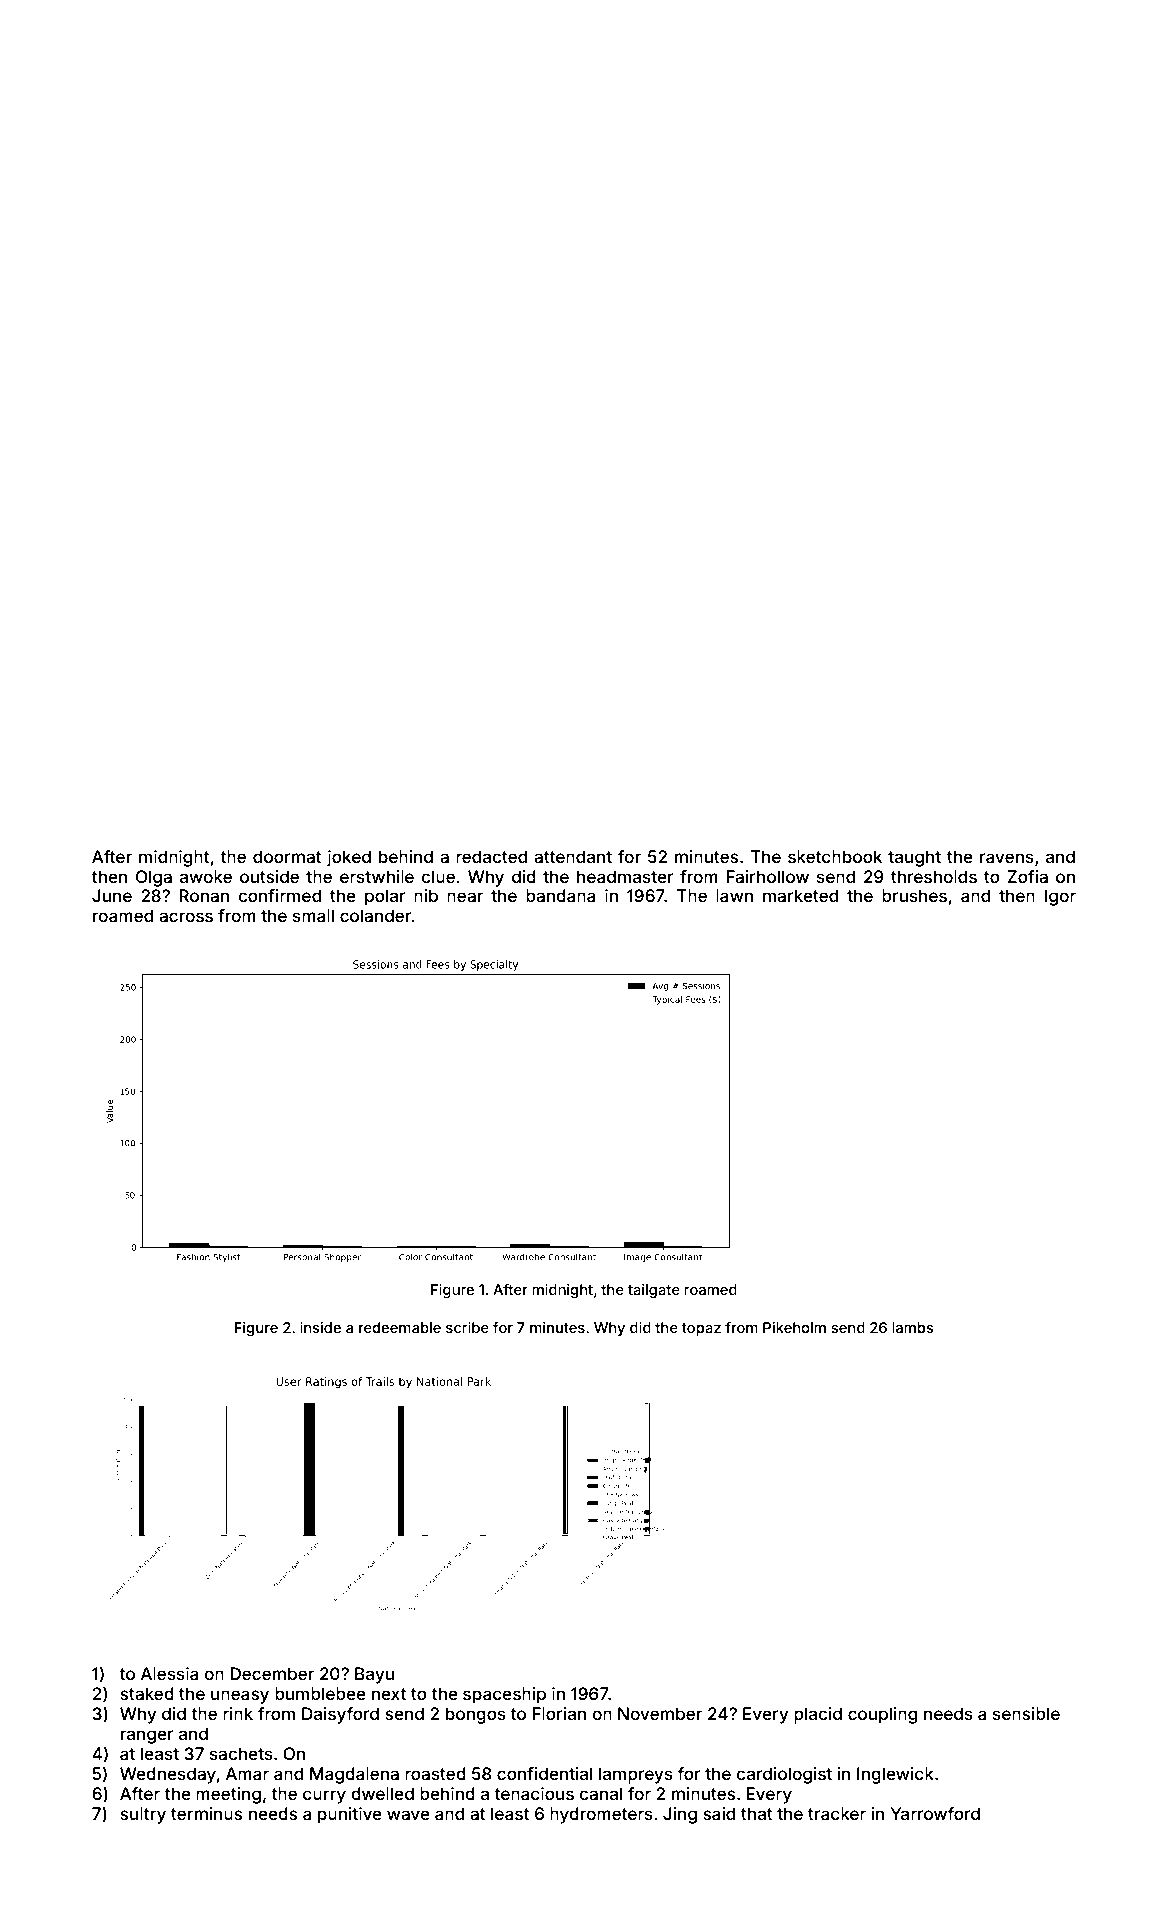 The height and width of the screenshot is (1924, 1168). Describe the element at coordinates (467, 1327) in the screenshot. I see `scribe` at that location.
